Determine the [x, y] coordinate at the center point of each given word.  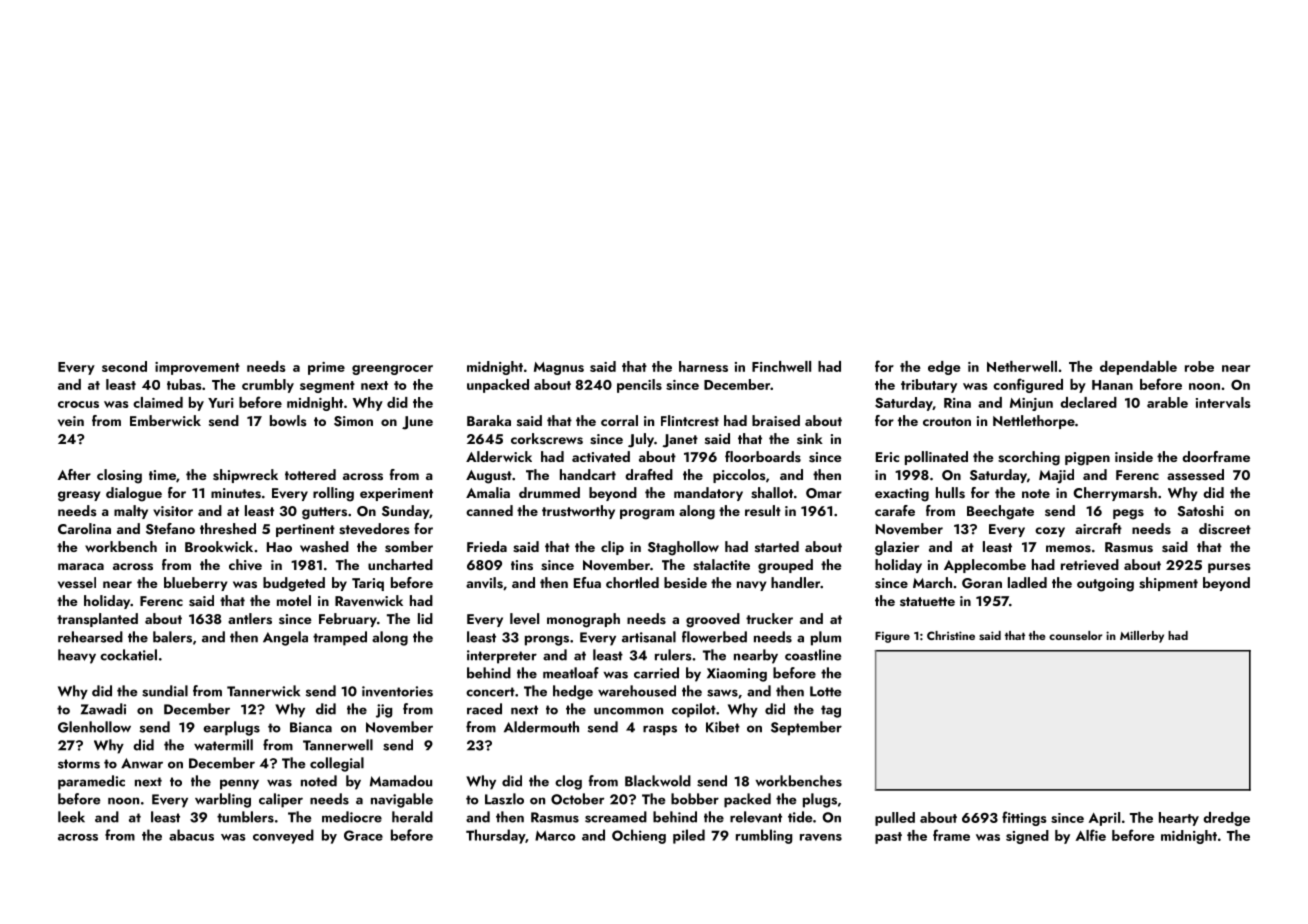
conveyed [283, 836]
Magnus [559, 368]
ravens [821, 837]
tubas [184, 384]
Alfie [1091, 835]
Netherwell [1022, 366]
